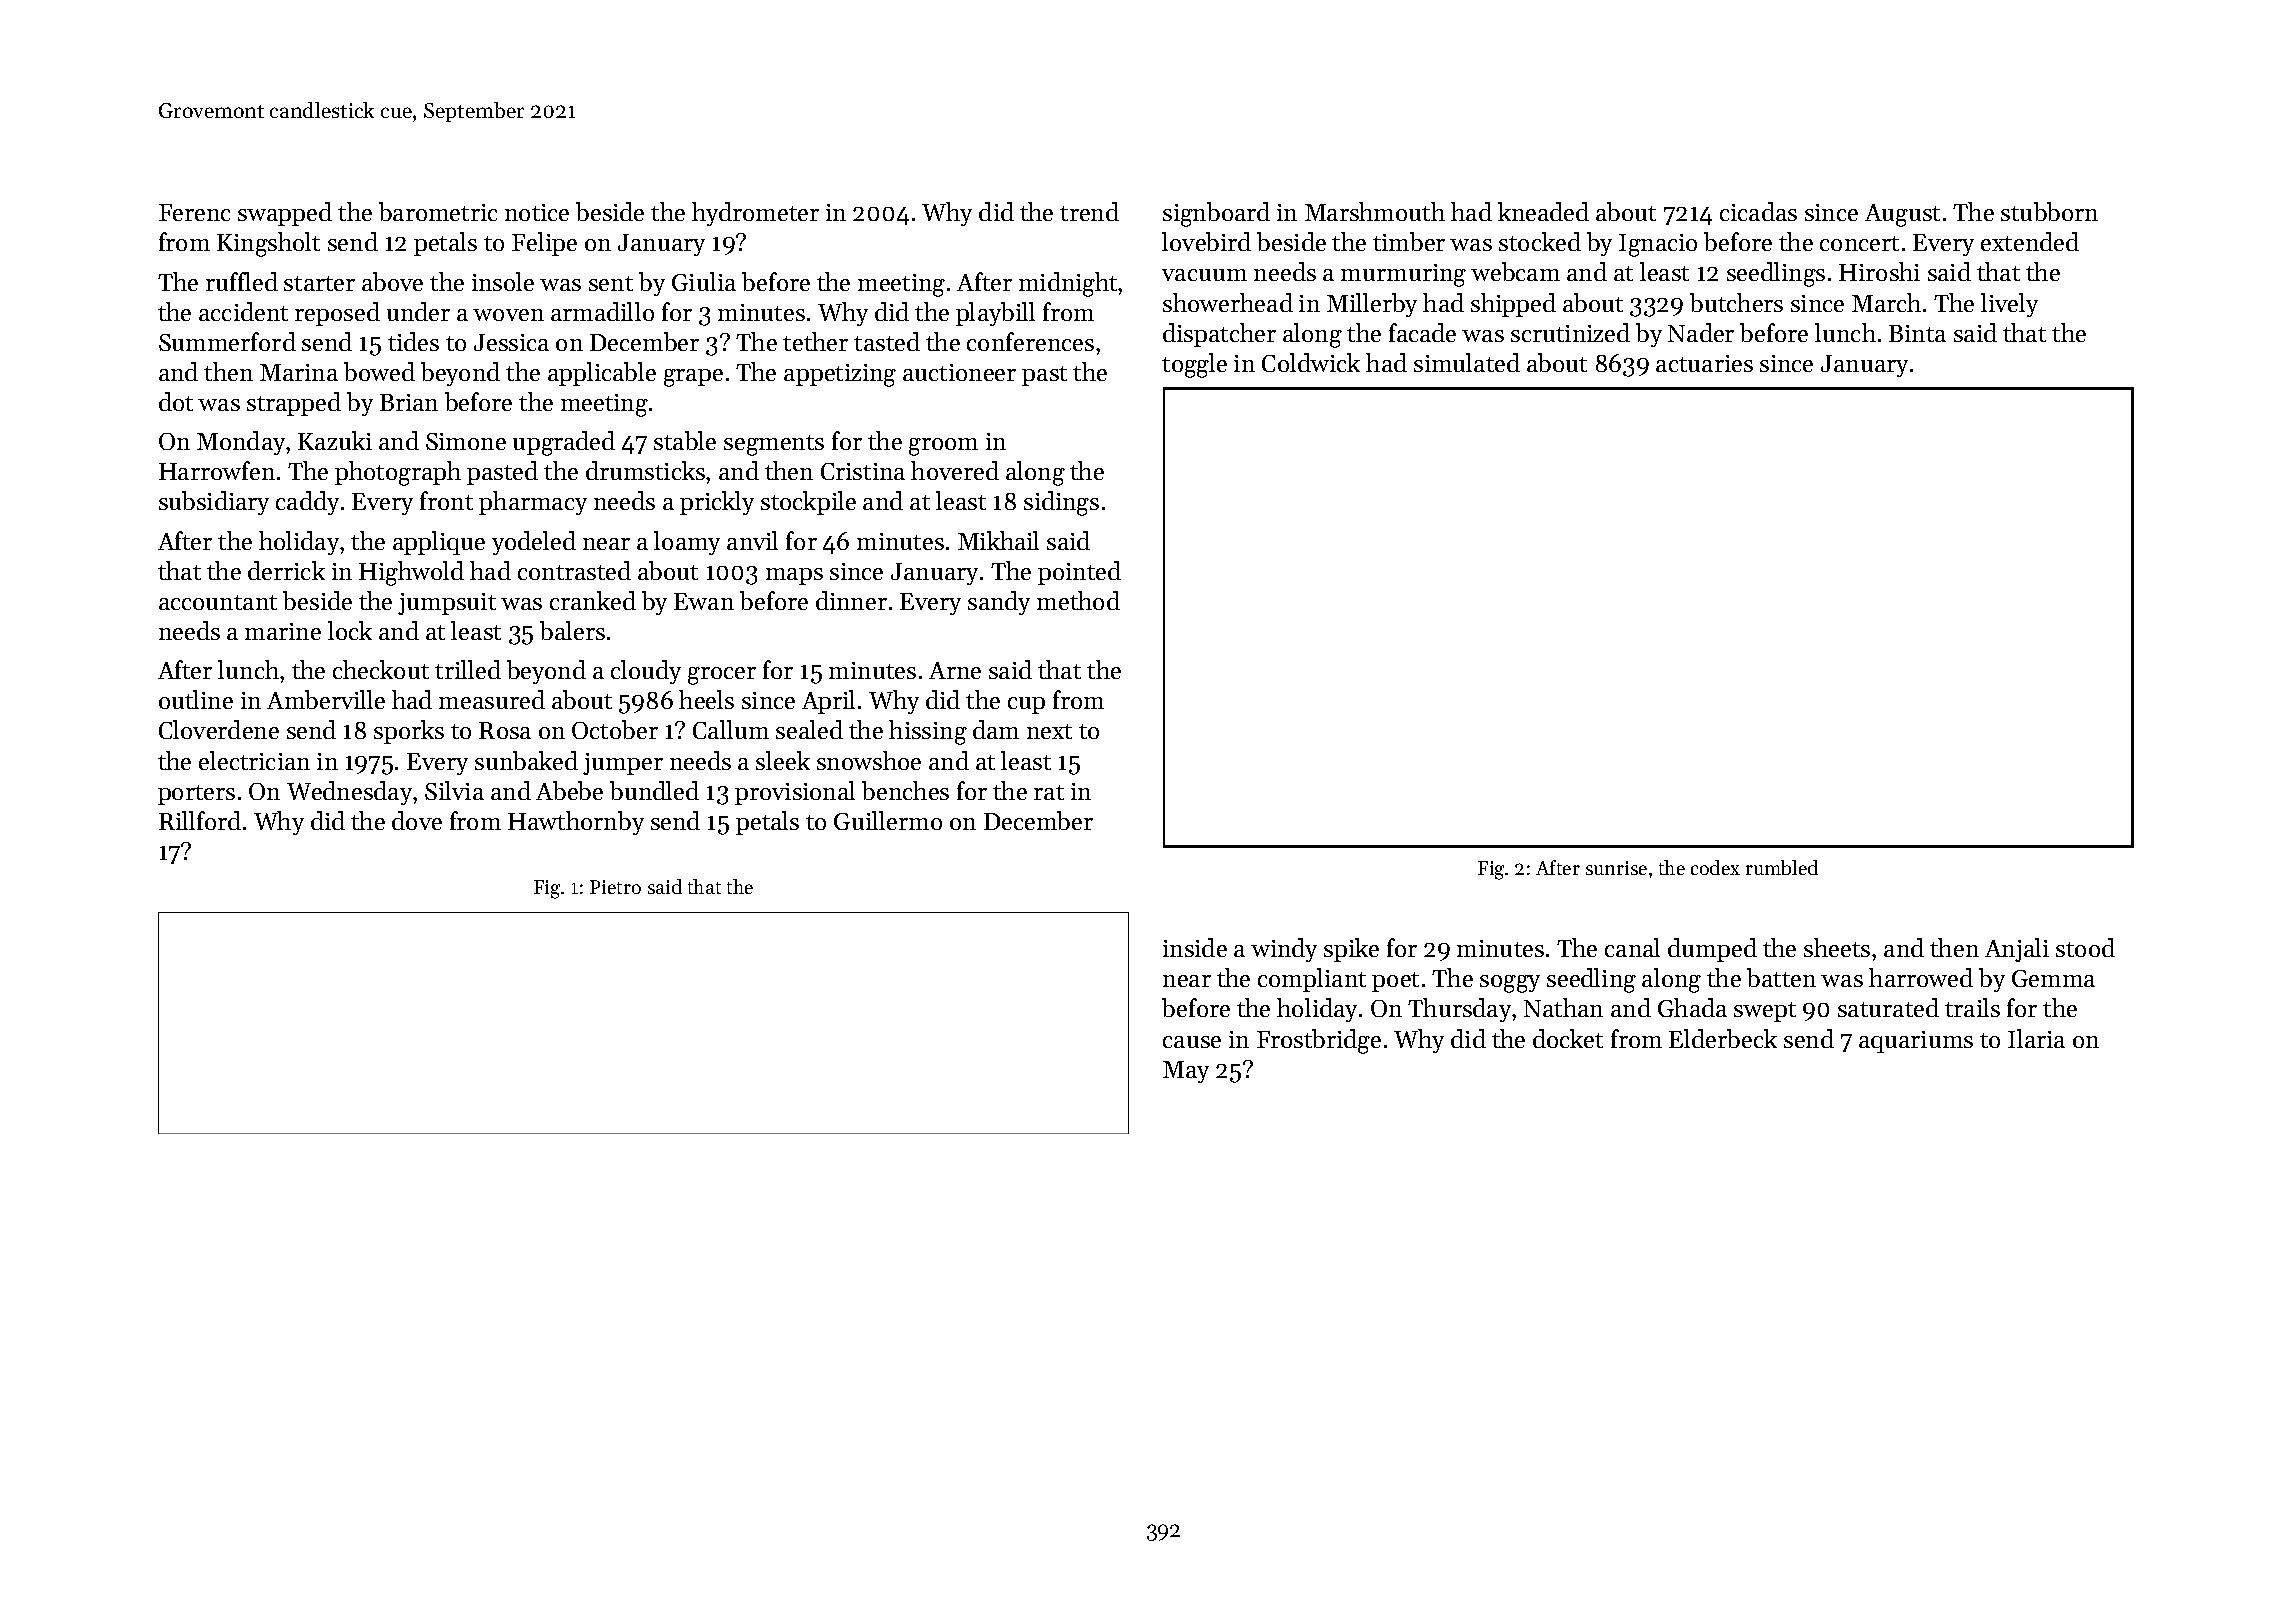  Describe the element at coordinates (1704, 363) in the screenshot. I see `actuaries` at that location.
